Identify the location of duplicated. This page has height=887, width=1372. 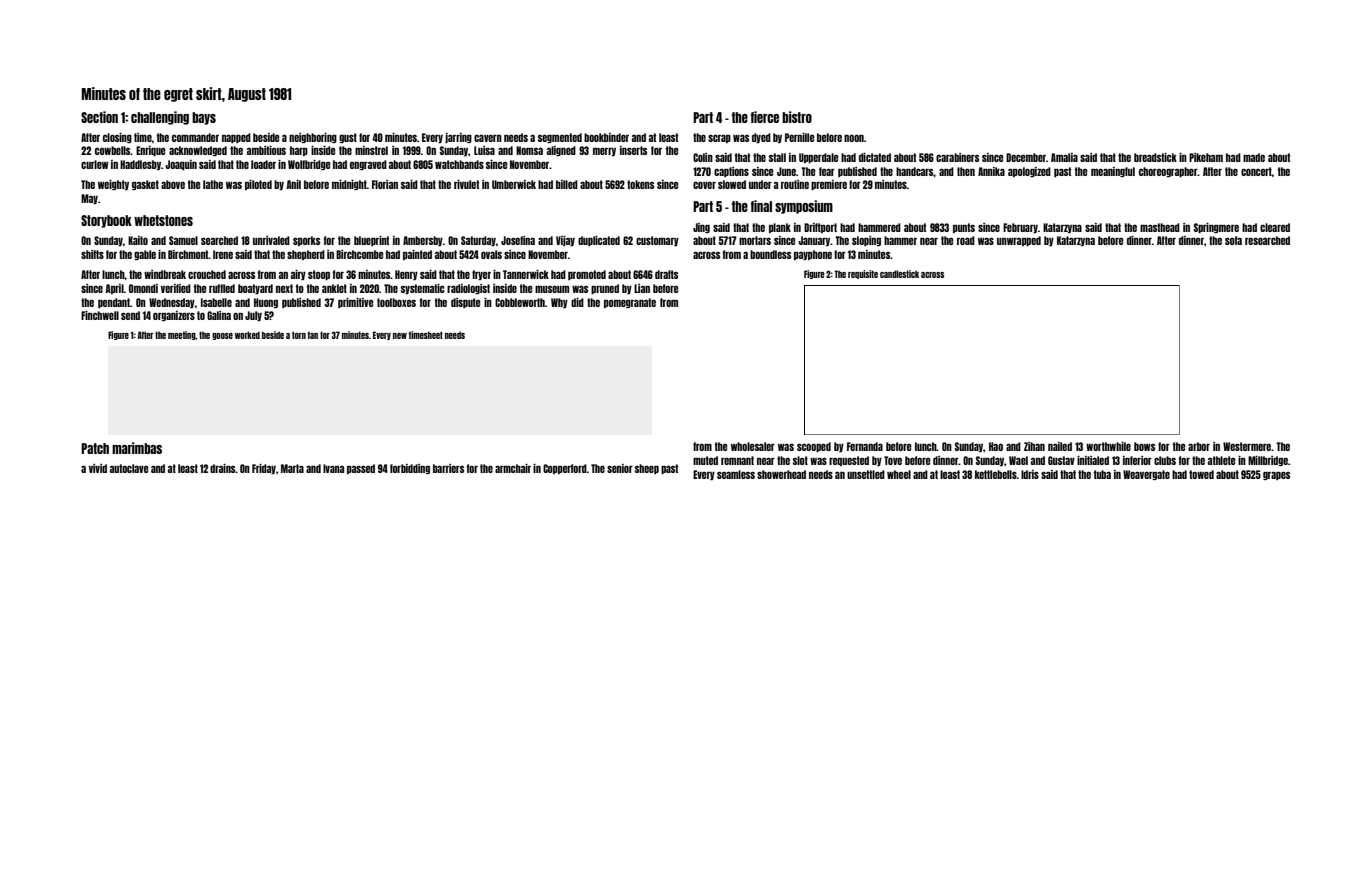
(599, 241).
